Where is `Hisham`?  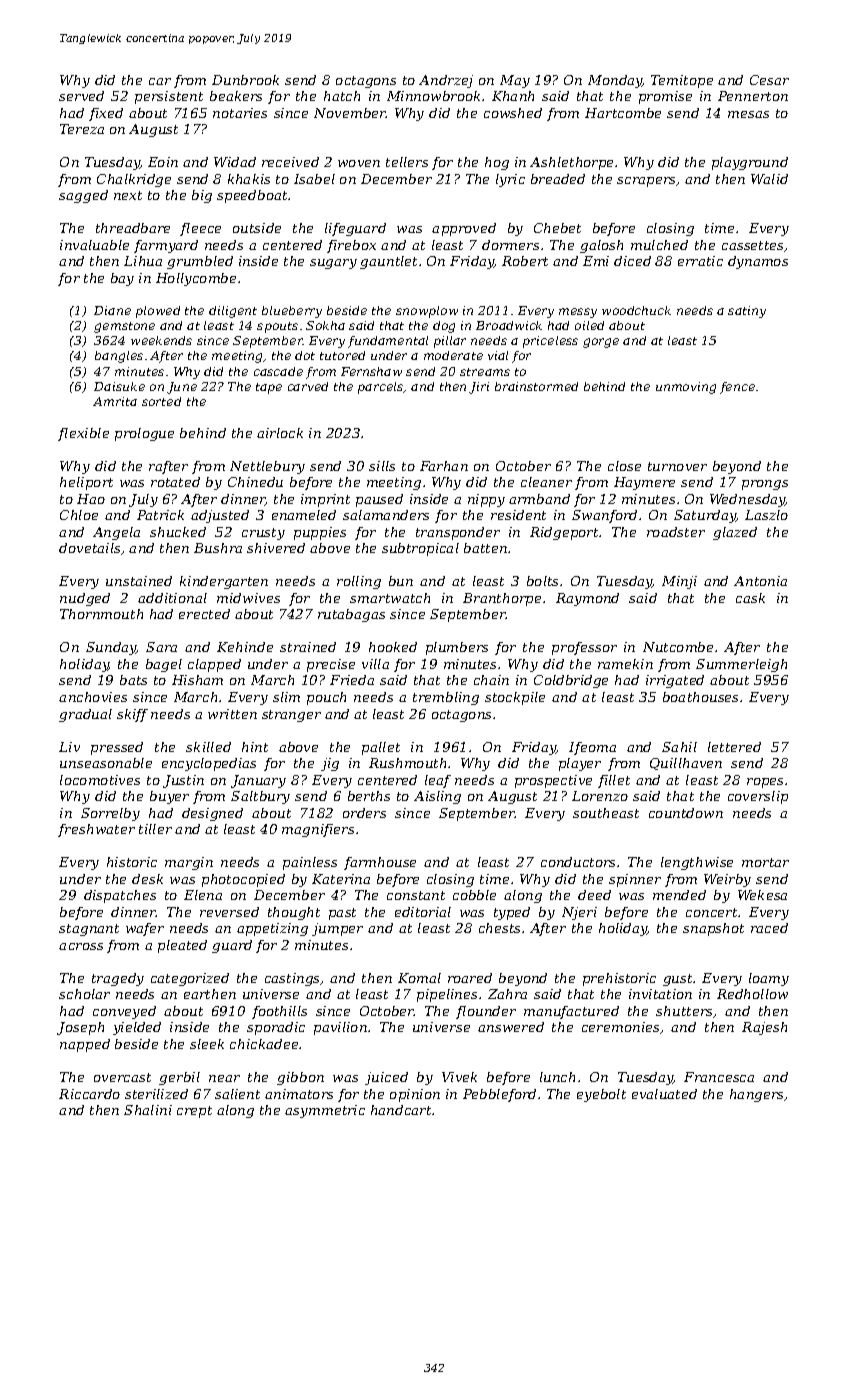 Hisham is located at coordinates (197, 680).
